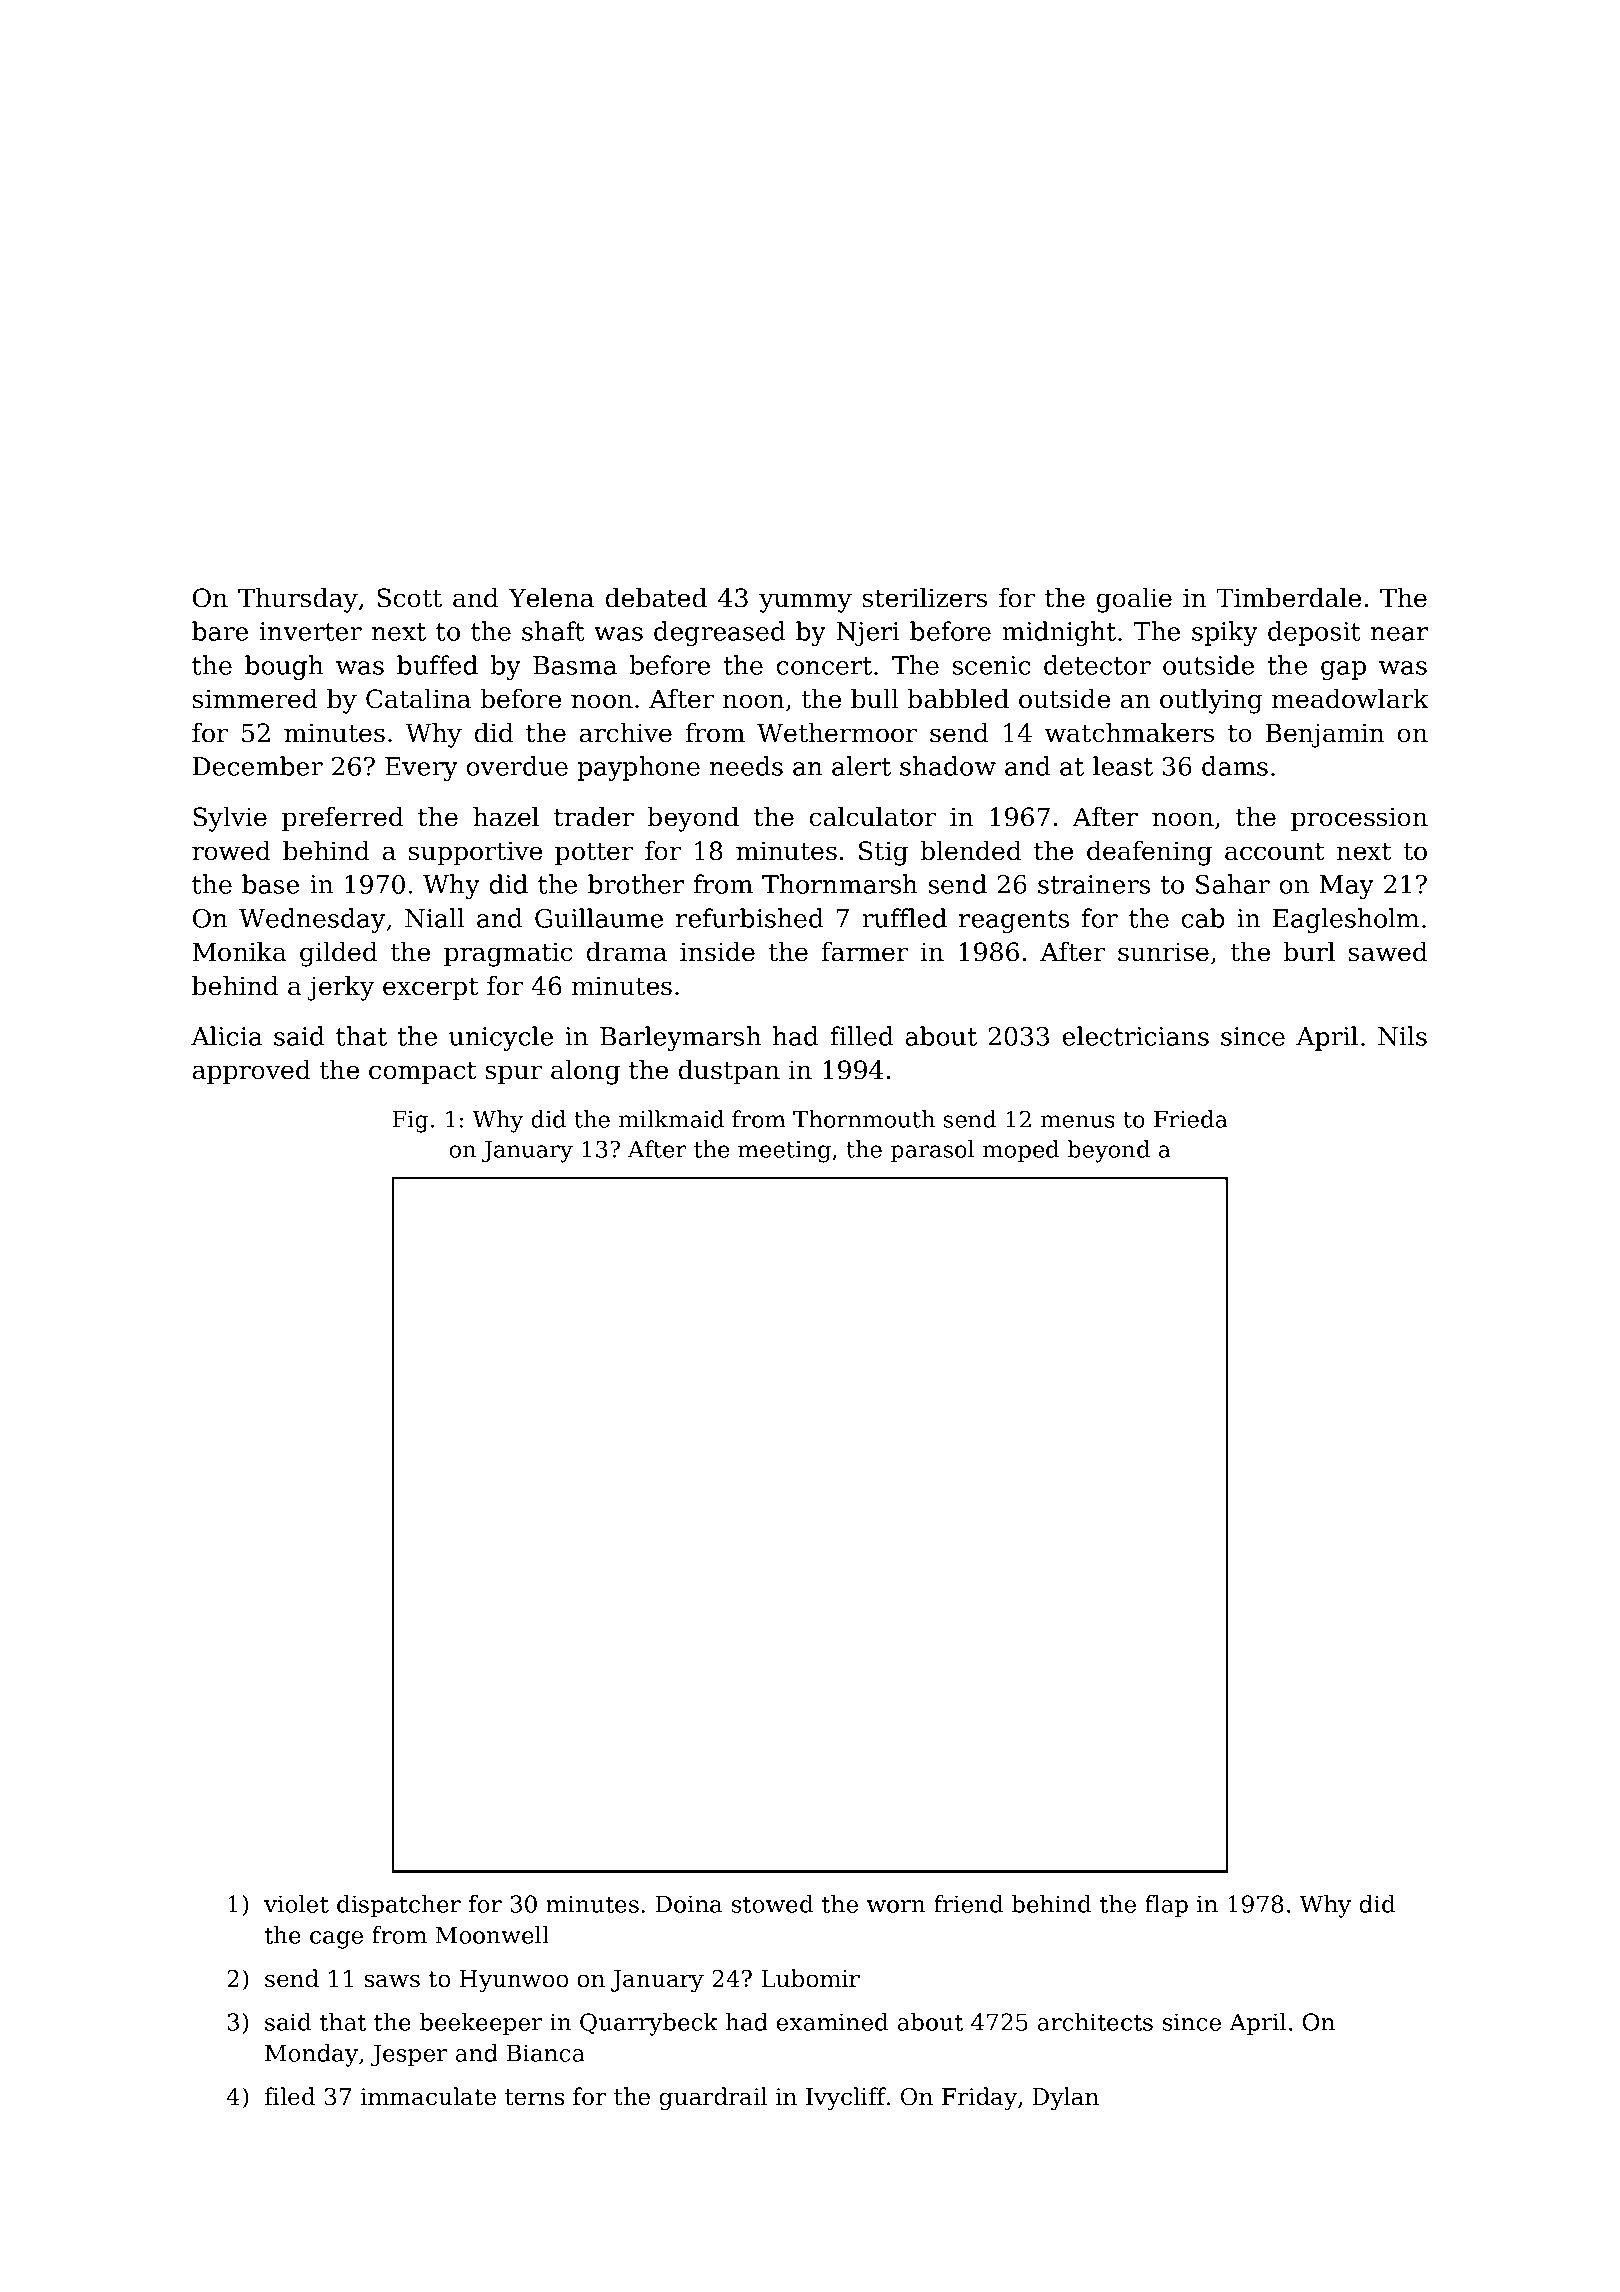 Image resolution: width=1620 pixels, height=2292 pixels. I want to click on Frieda, so click(1190, 1119).
